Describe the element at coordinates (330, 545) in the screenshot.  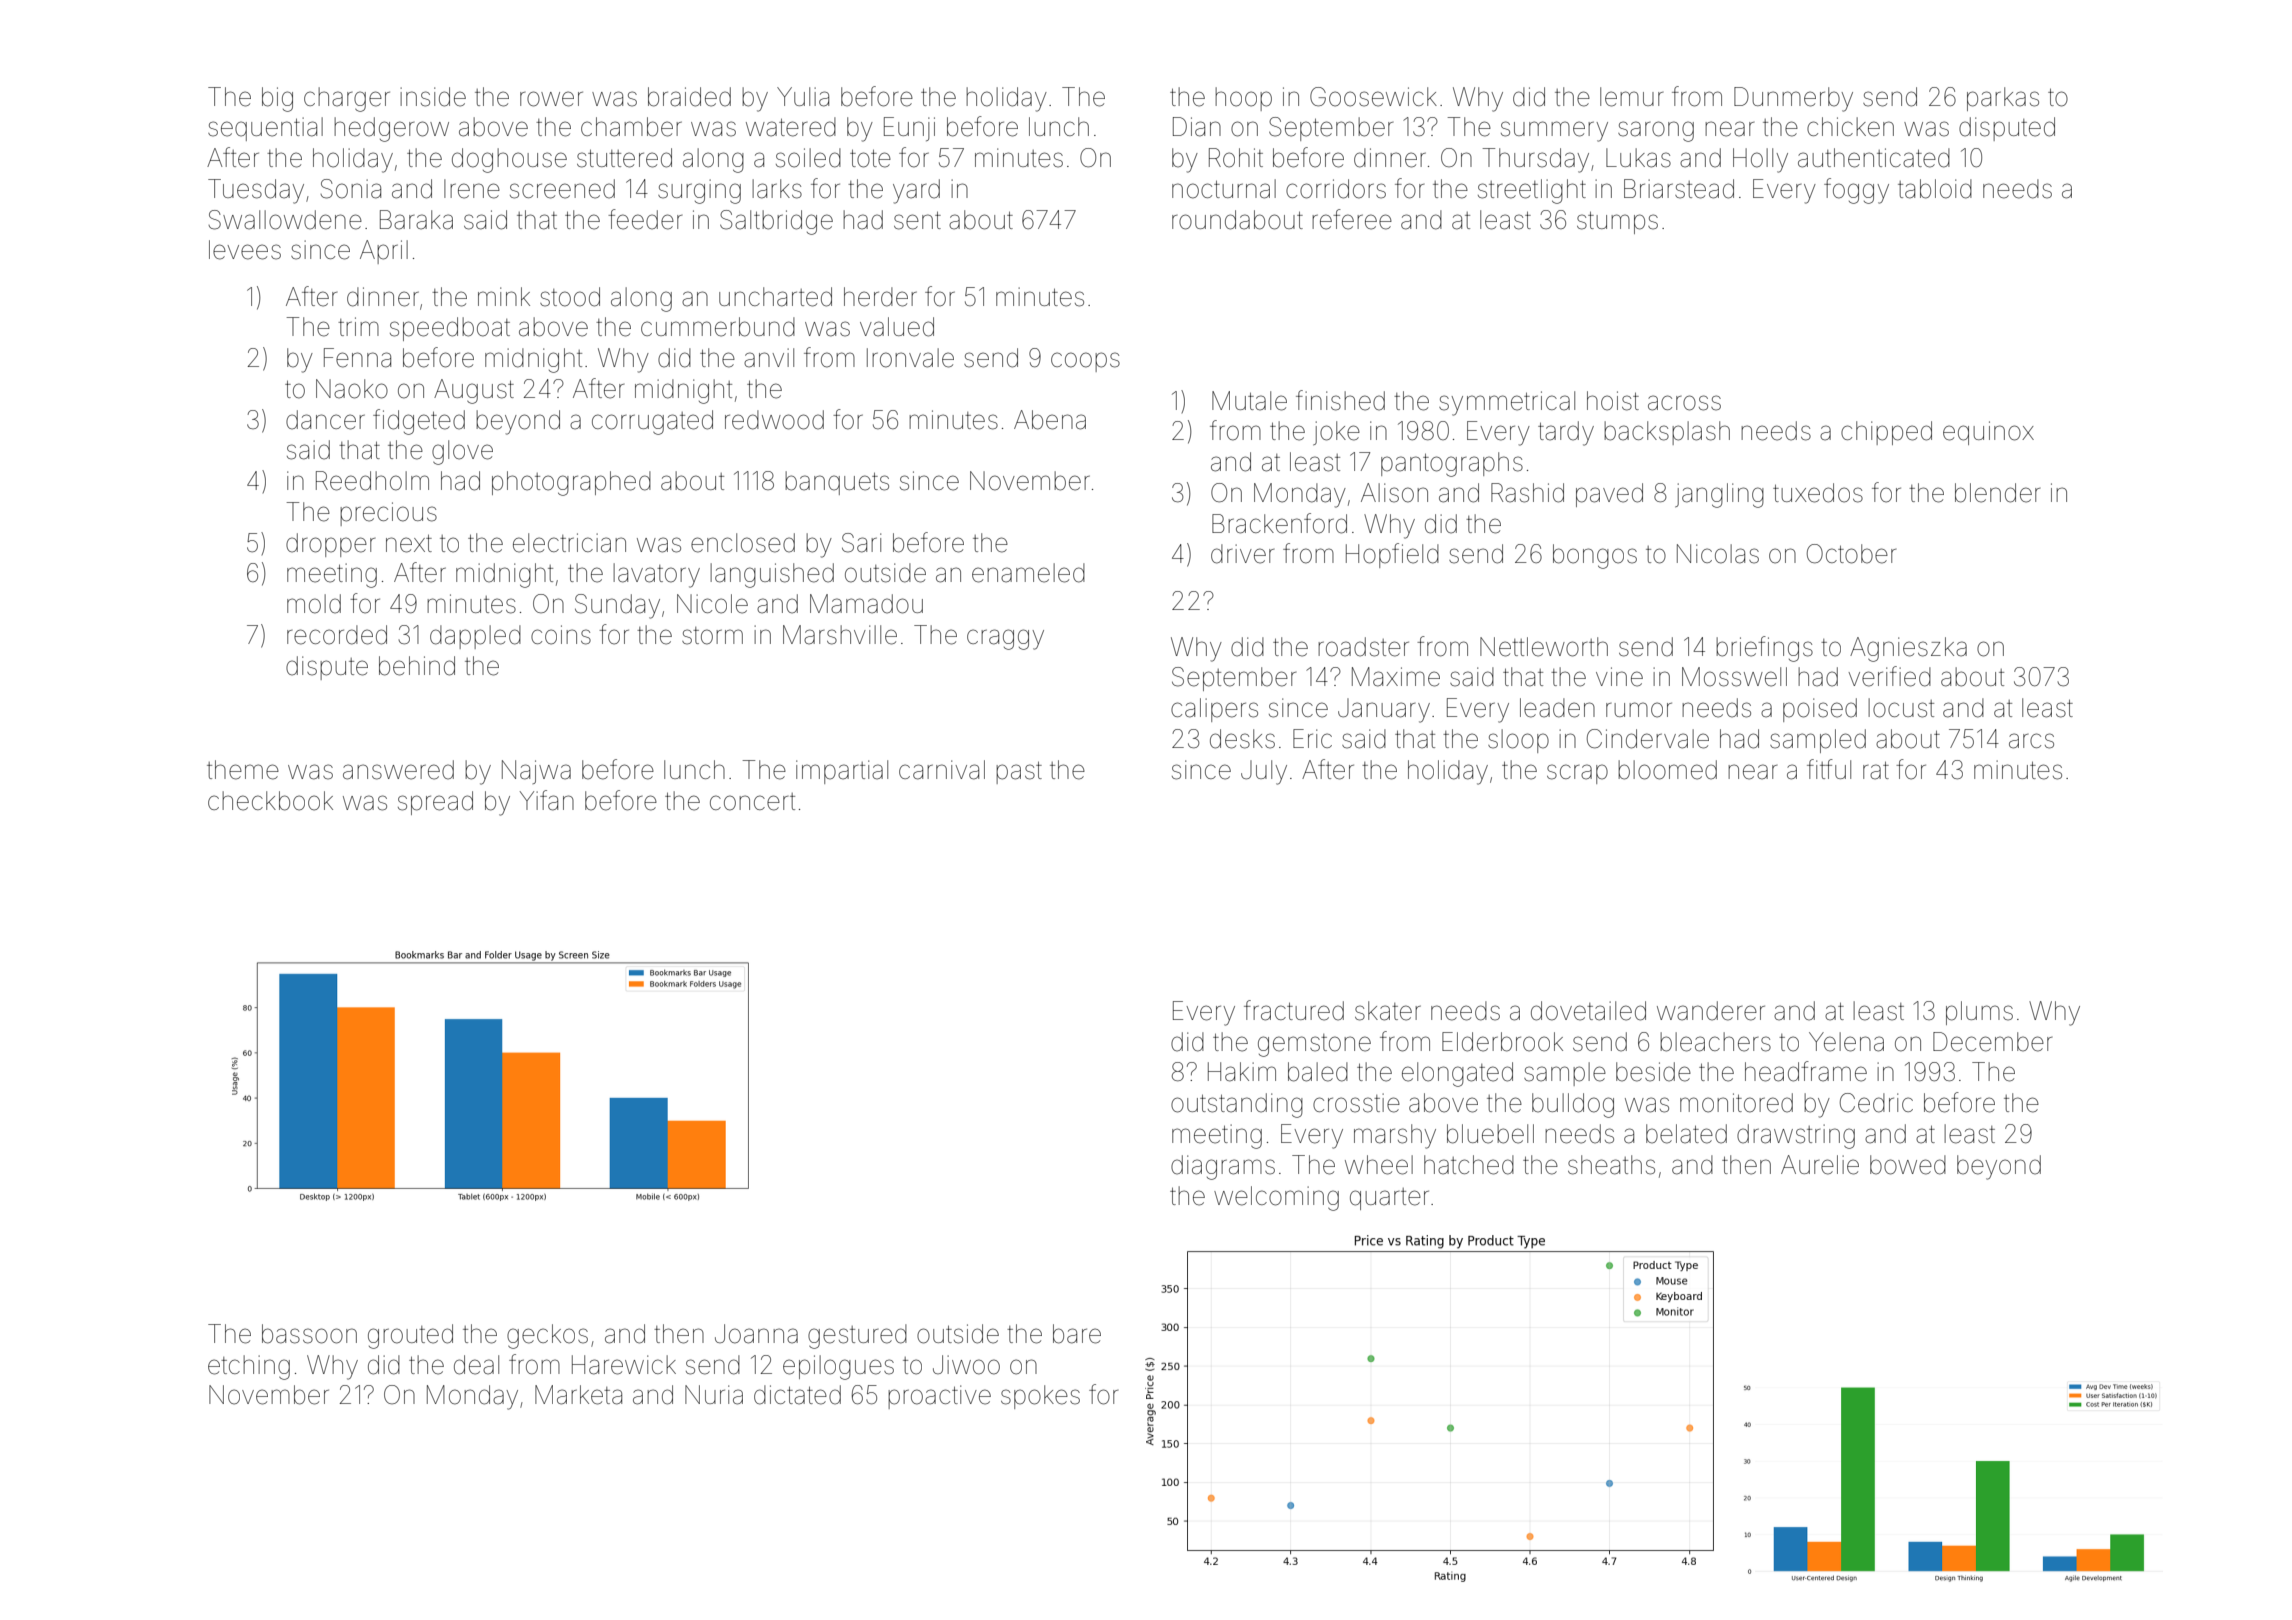
I see `dropper` at that location.
